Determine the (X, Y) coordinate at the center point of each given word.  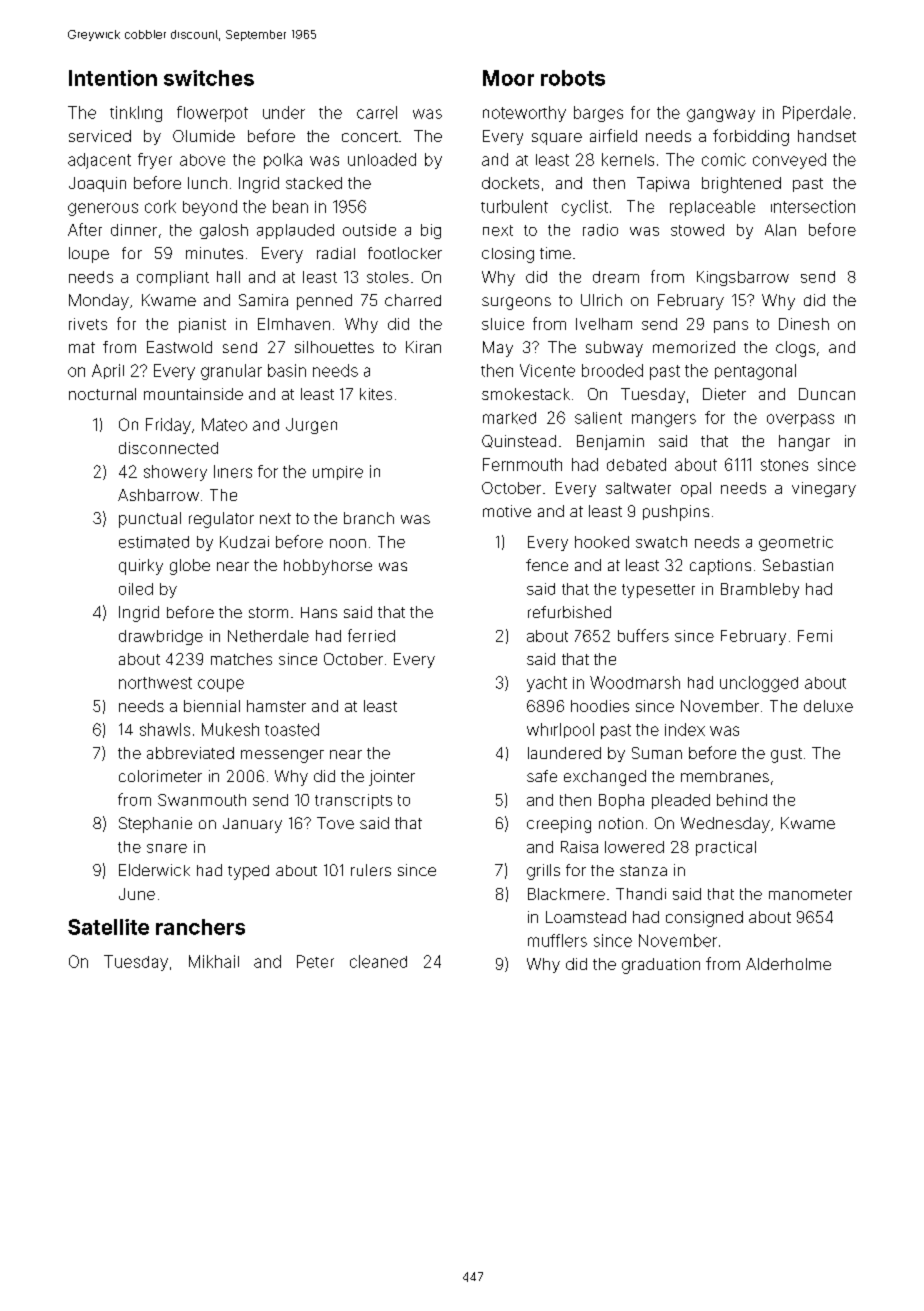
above (202, 160)
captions (720, 567)
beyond (210, 208)
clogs (795, 349)
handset (827, 136)
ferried (371, 635)
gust (786, 755)
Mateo (224, 424)
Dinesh (804, 324)
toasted (292, 729)
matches (241, 659)
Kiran (423, 347)
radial (336, 253)
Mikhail (214, 961)
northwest (155, 683)
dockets (510, 183)
